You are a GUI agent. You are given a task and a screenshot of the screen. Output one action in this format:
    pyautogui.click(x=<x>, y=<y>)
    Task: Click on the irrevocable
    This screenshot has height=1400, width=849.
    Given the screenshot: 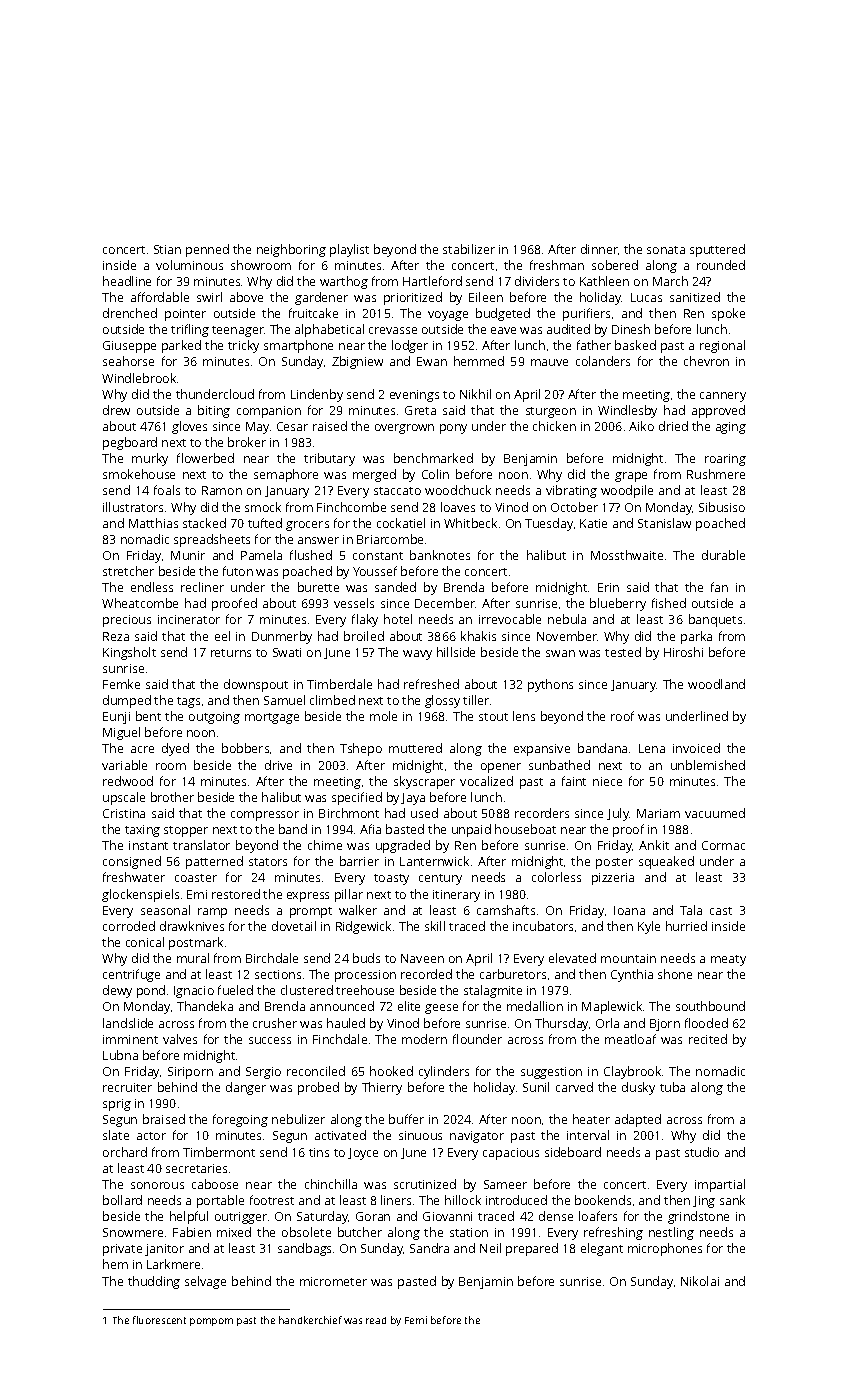 What is the action you would take?
    pyautogui.click(x=510, y=619)
